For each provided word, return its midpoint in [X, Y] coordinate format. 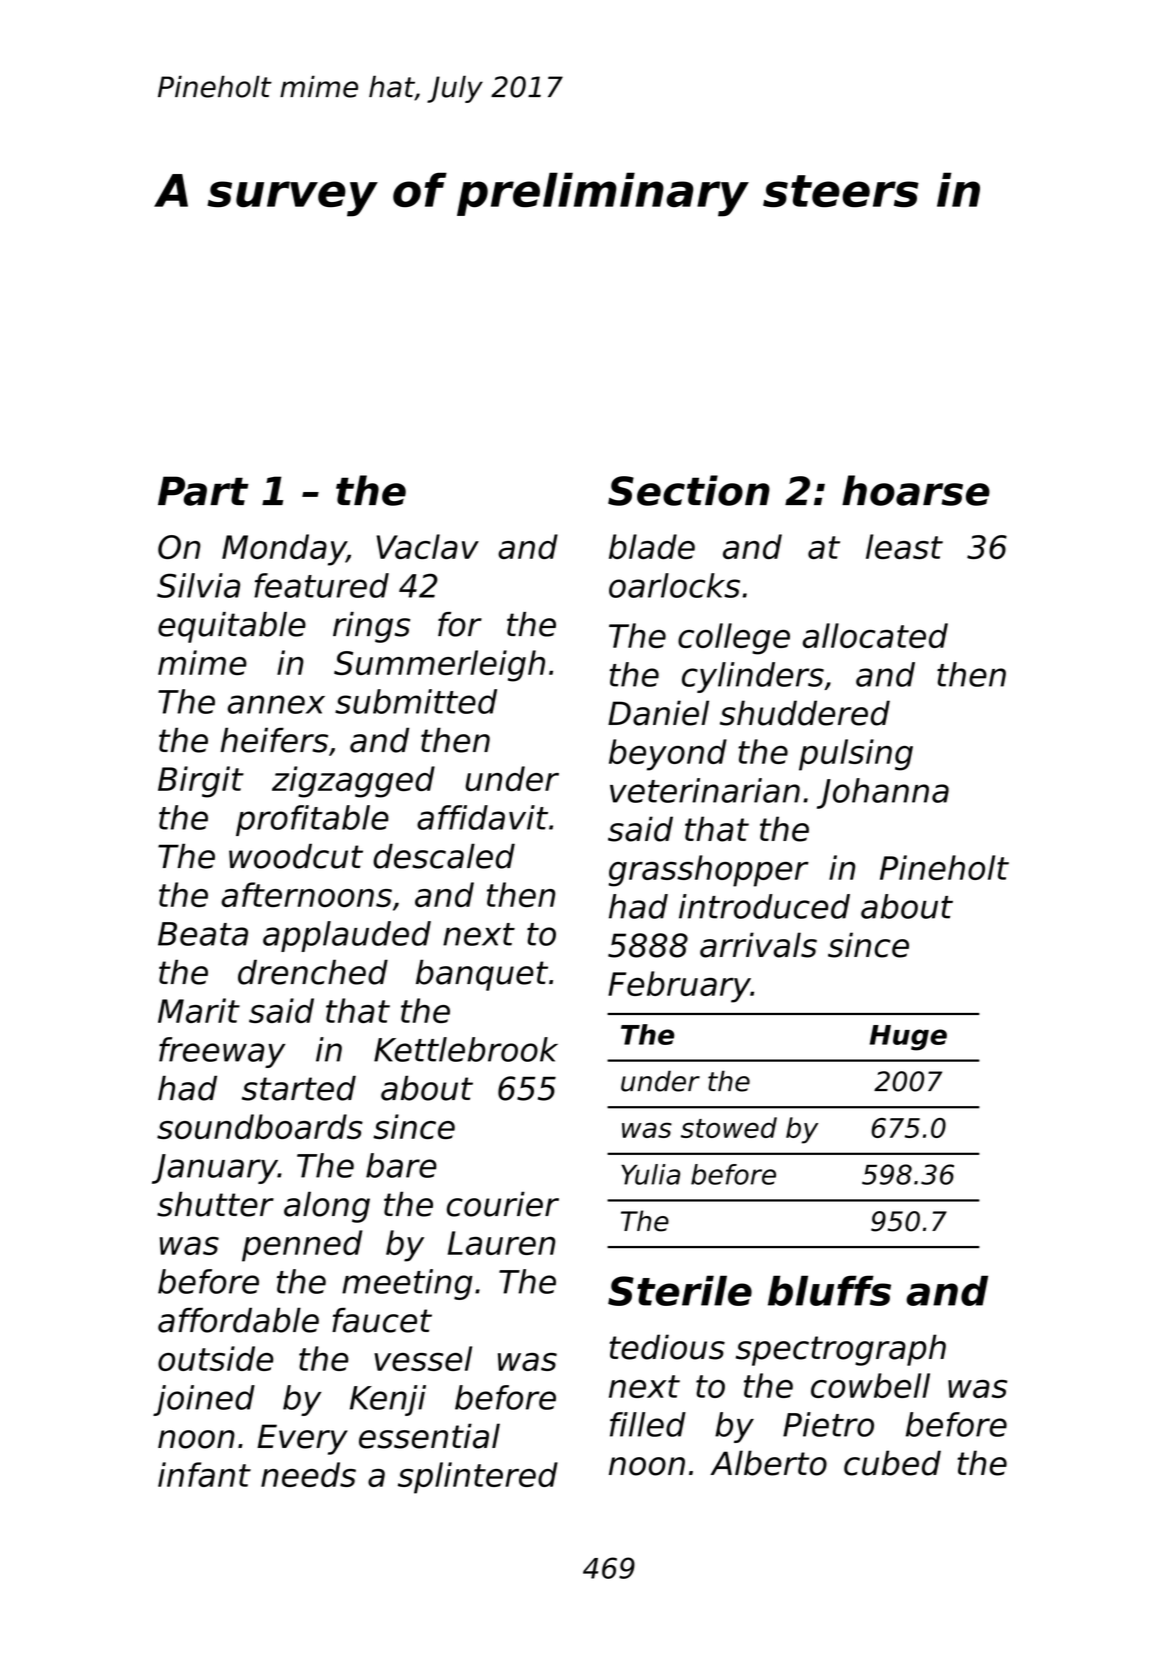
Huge [908, 1038]
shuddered [805, 713]
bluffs [829, 1290]
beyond [668, 755]
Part [203, 491]
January [215, 1169]
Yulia [650, 1174]
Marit [199, 1010]
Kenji [388, 1400]
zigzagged [353, 782]
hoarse [916, 490]
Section [689, 490]
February [679, 987]
